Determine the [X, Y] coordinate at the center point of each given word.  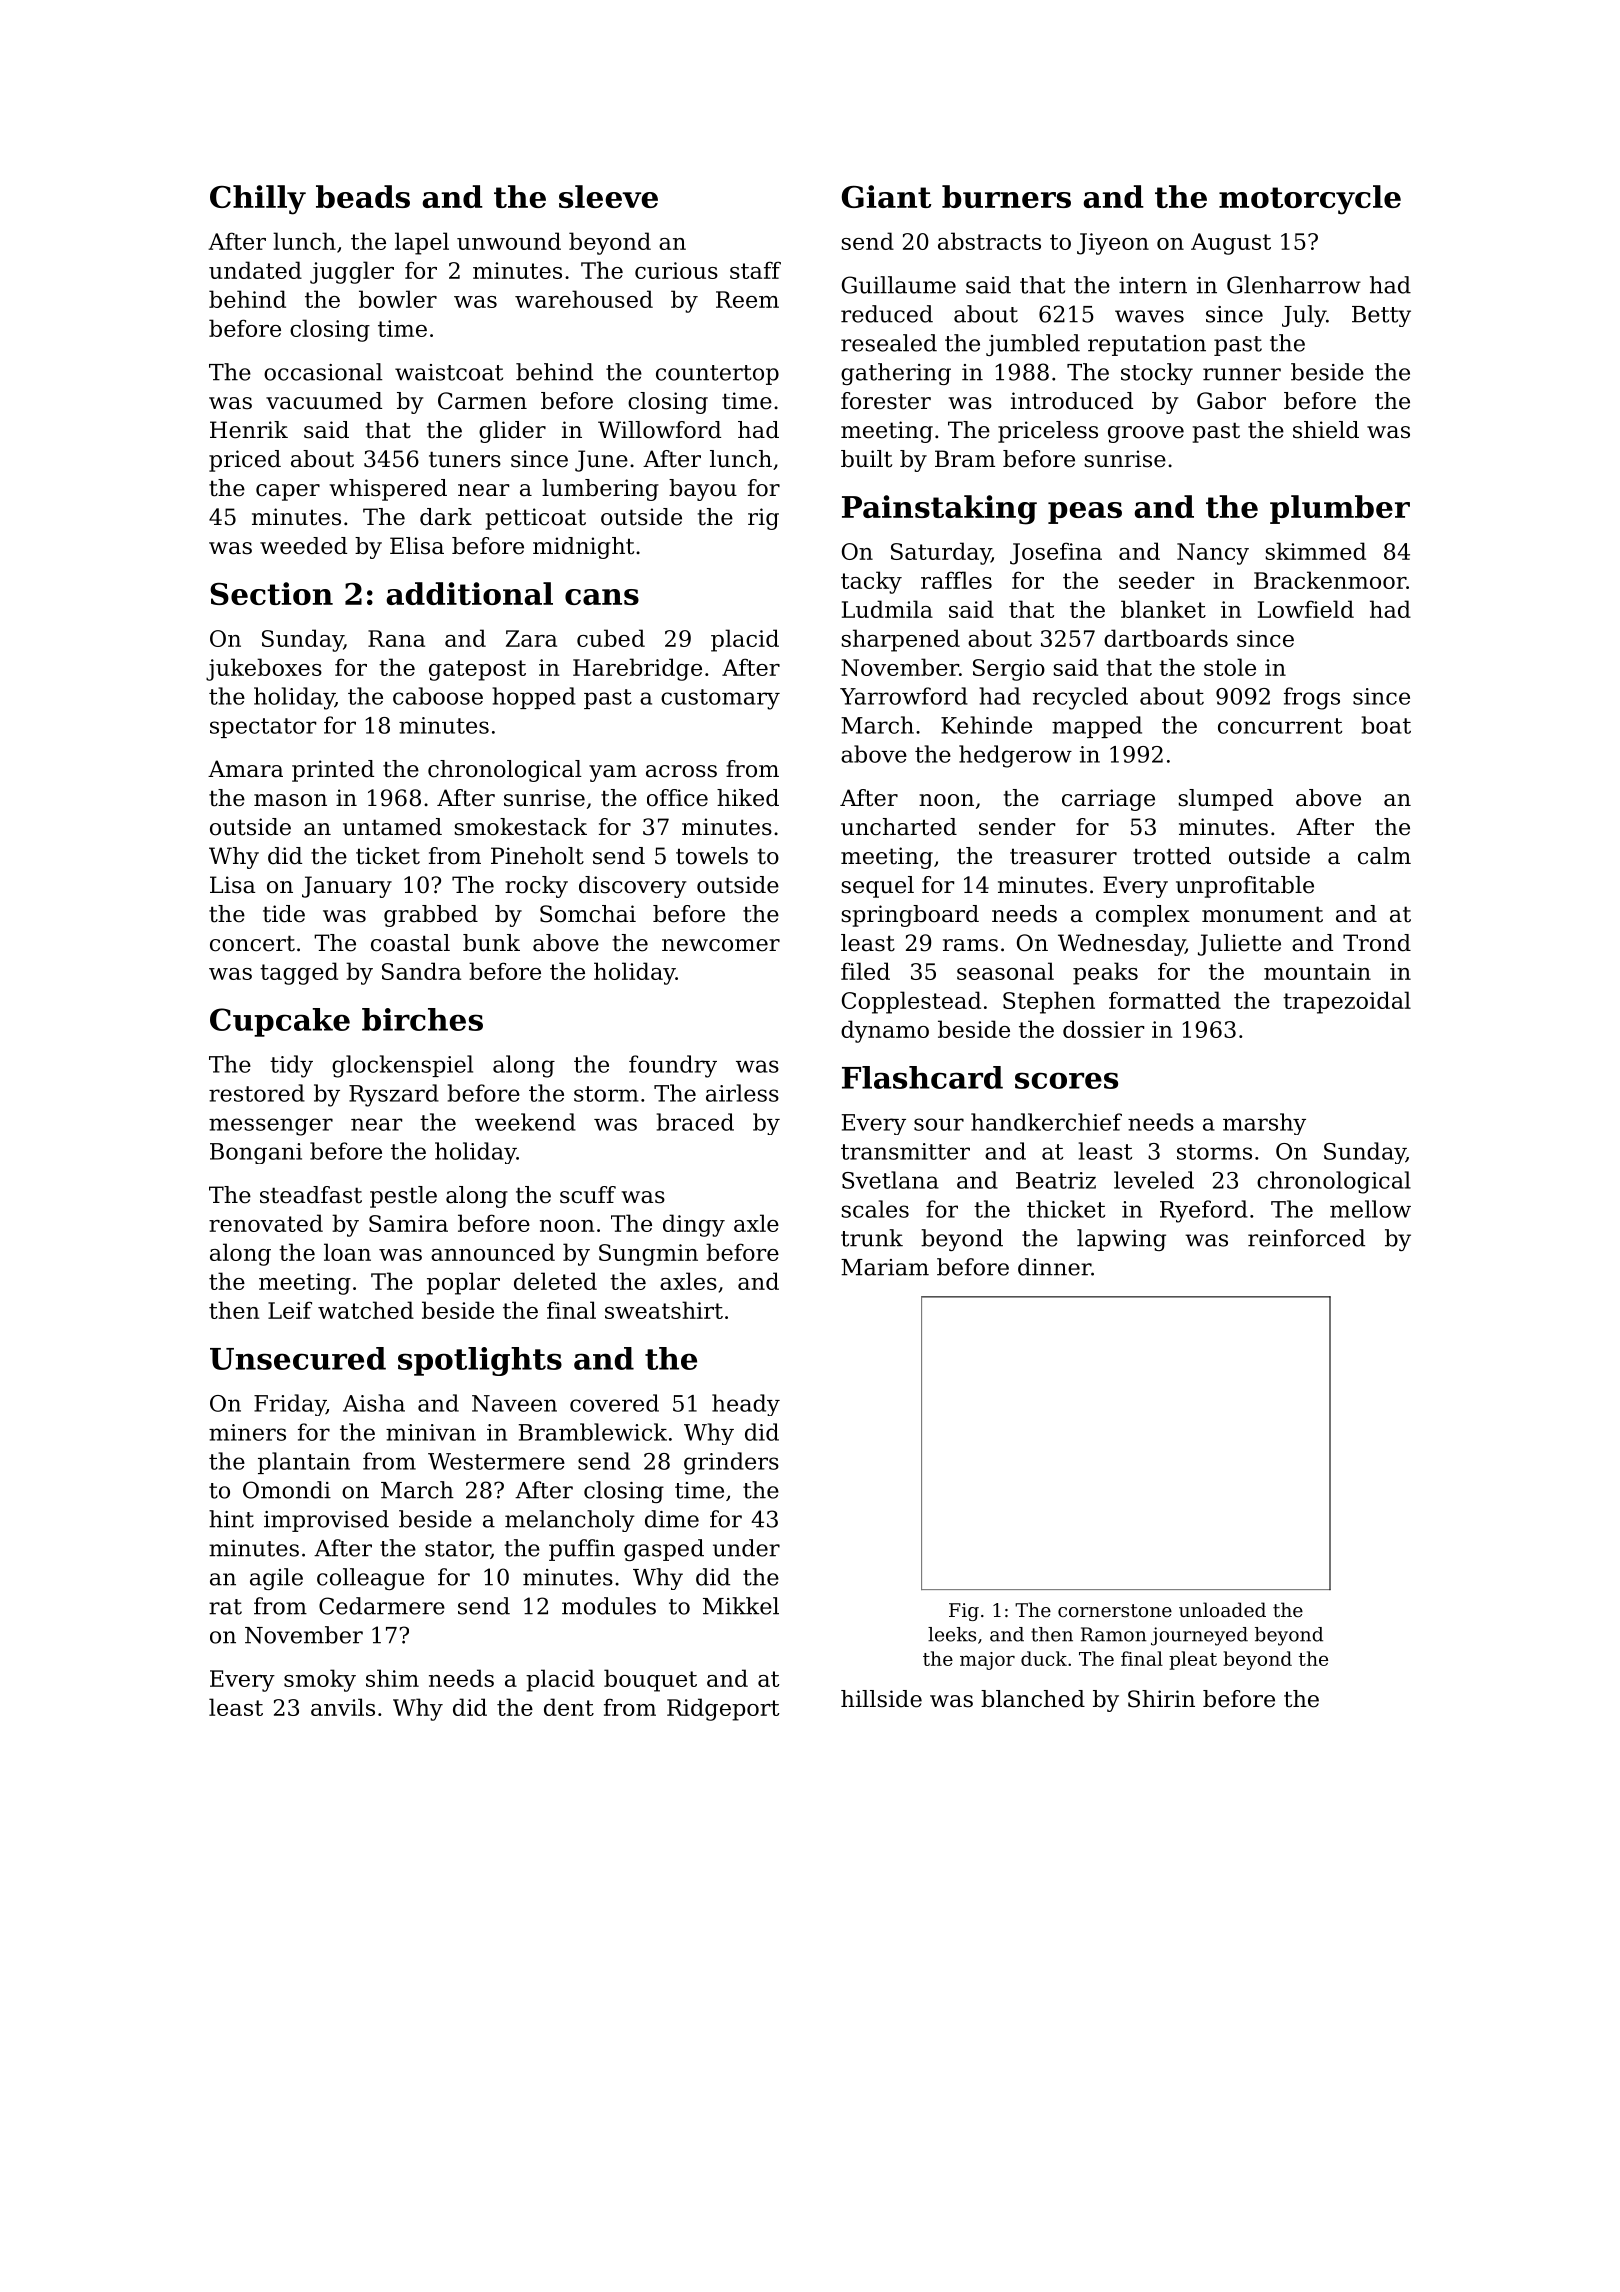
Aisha [374, 1403]
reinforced [1306, 1238]
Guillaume [899, 285]
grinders [731, 1463]
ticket [388, 856]
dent [569, 1707]
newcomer [721, 945]
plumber [1340, 509]
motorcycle [1310, 200]
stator [458, 1550]
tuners [465, 459]
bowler [398, 299]
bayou [703, 490]
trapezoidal [1347, 1002]
